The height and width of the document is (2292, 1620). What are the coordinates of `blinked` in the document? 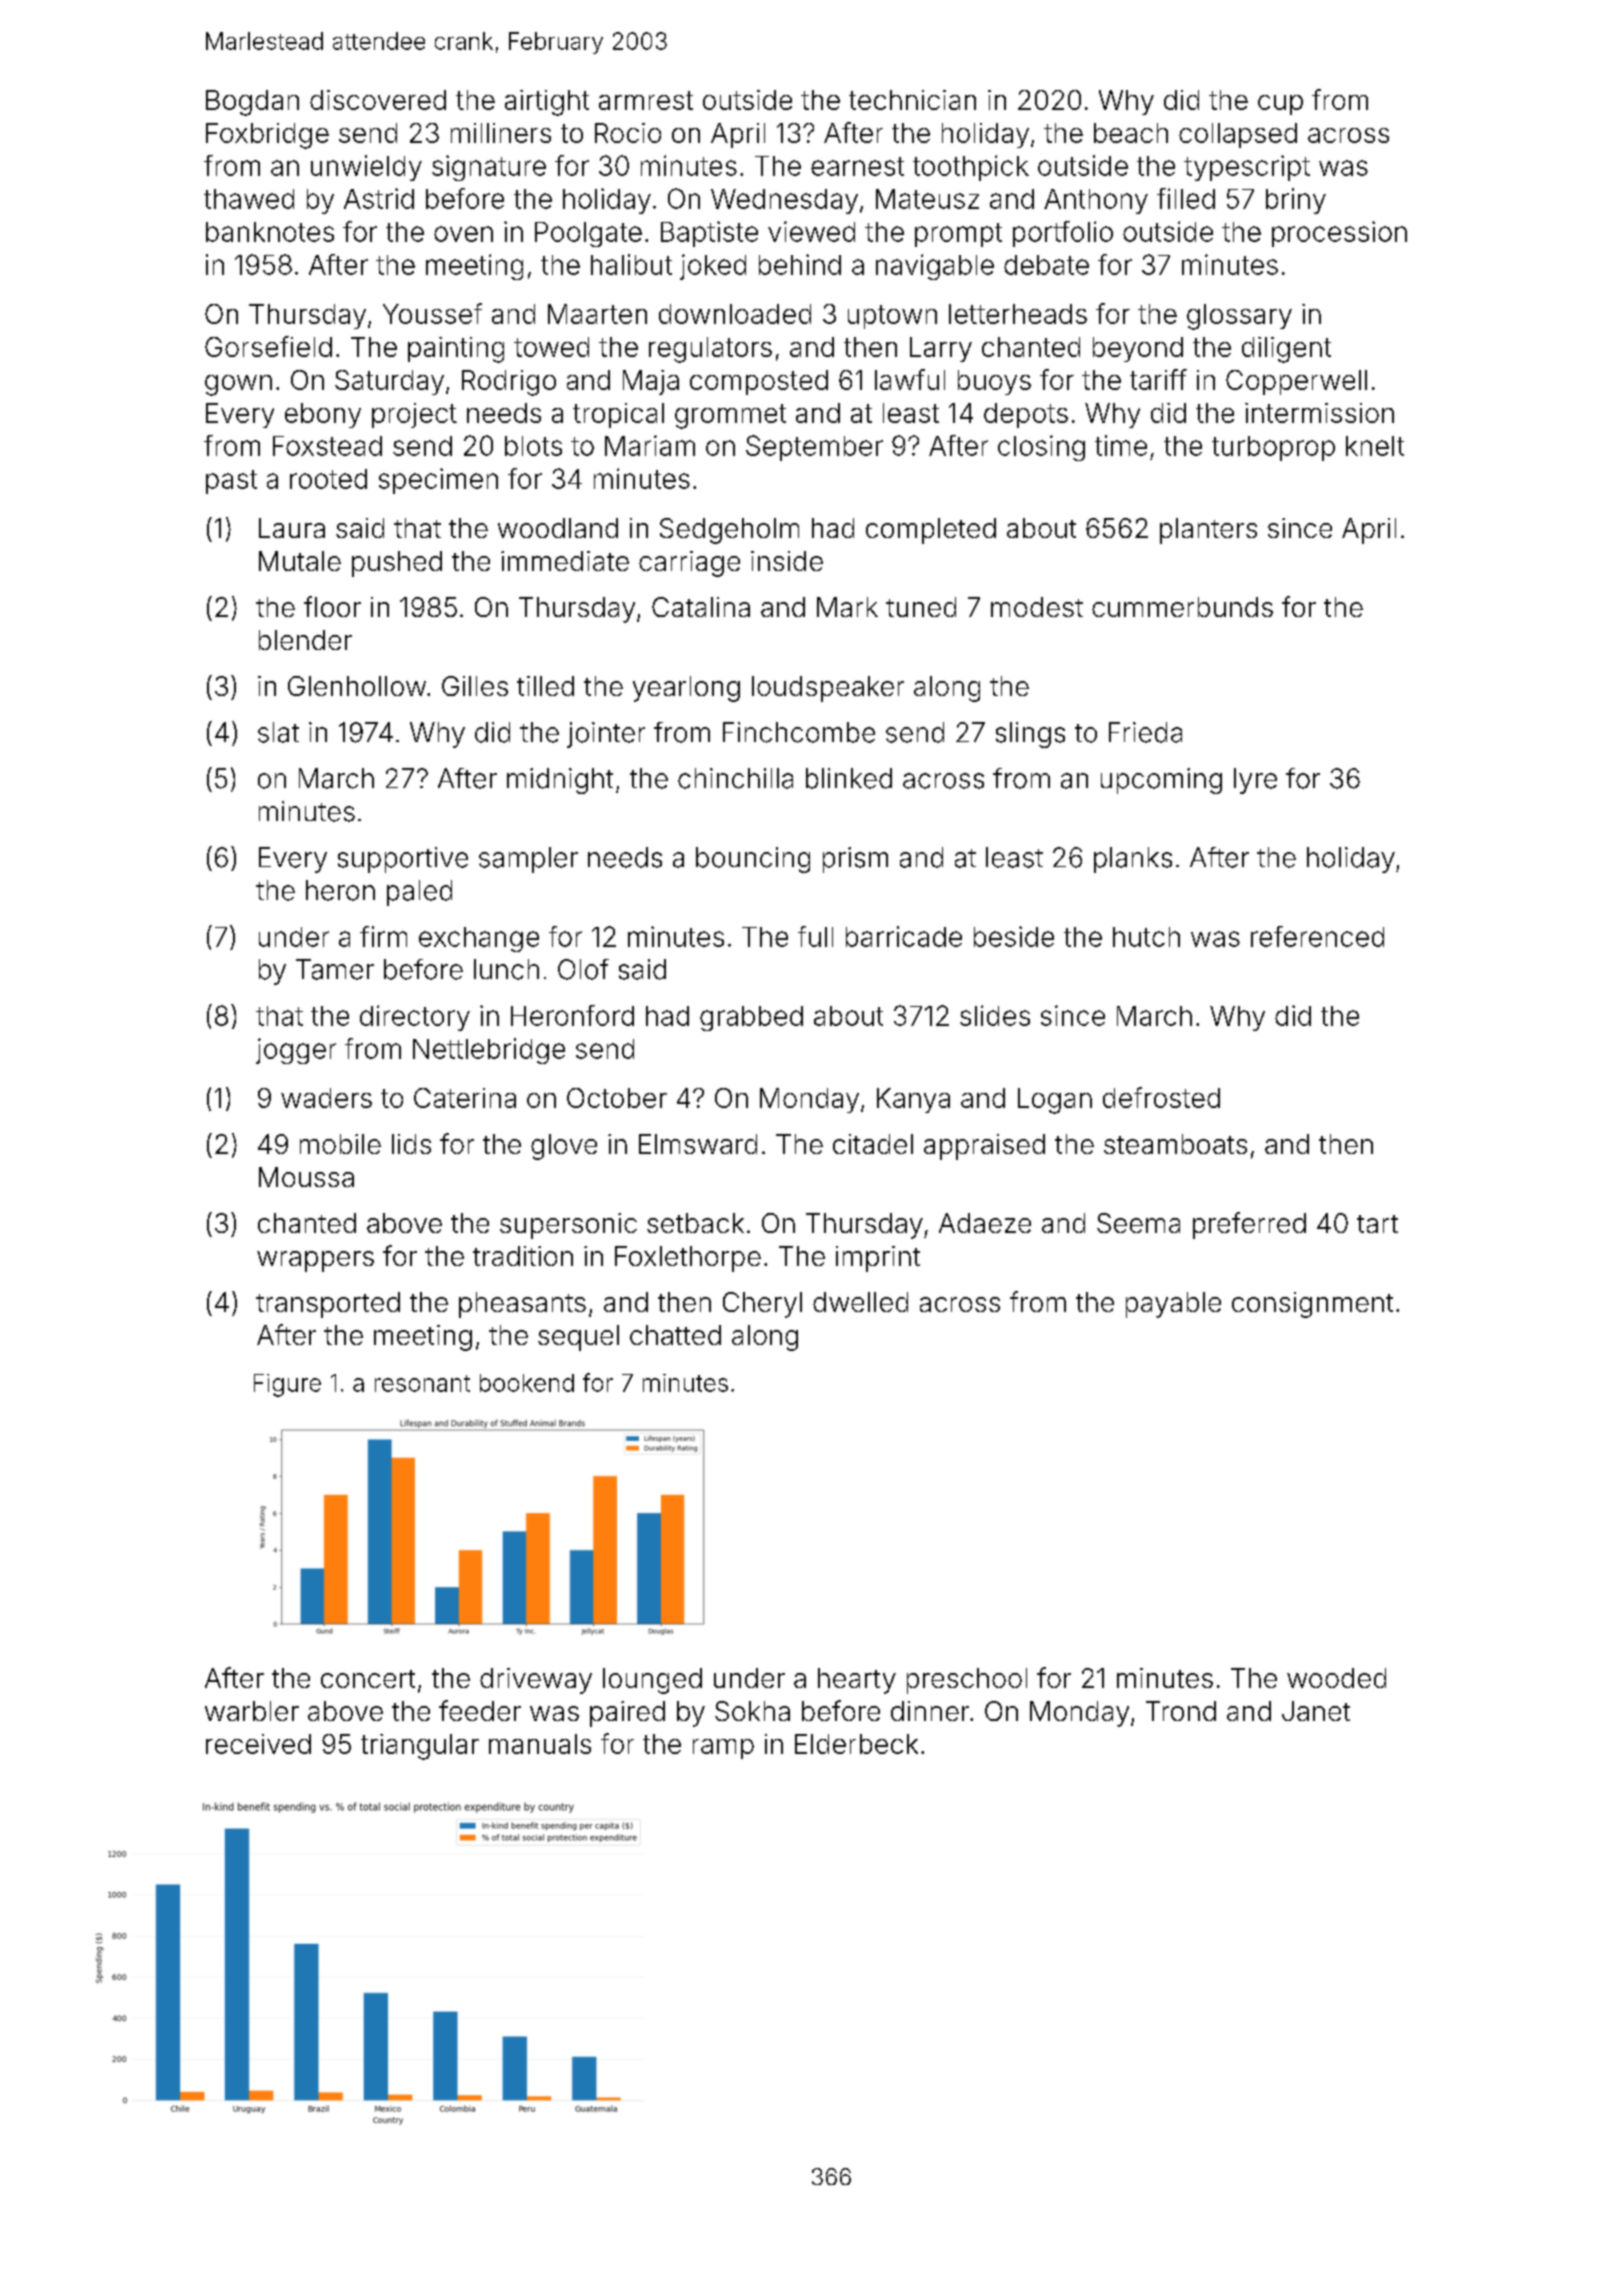 It's located at (849, 778).
